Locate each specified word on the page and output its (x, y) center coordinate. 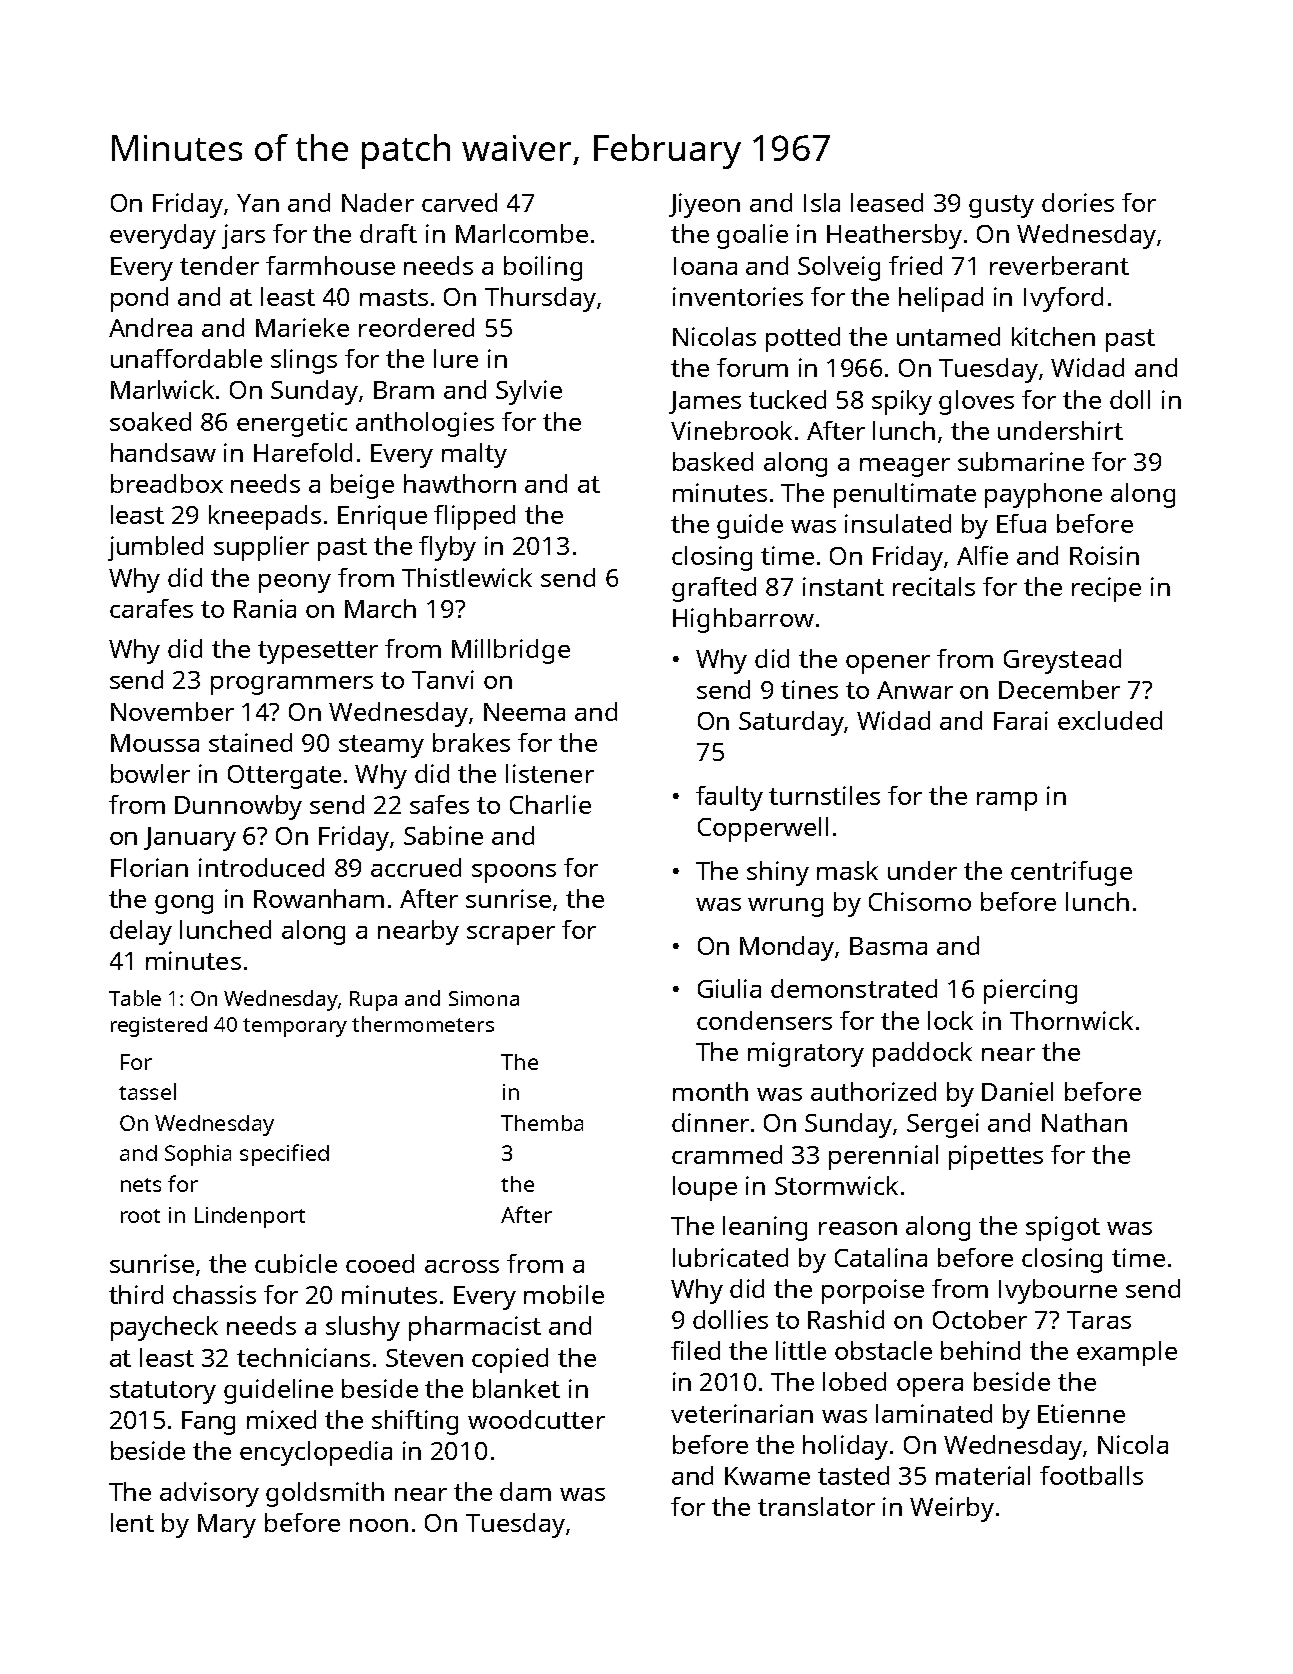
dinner (710, 1122)
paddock (922, 1054)
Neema (524, 712)
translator (816, 1506)
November (172, 711)
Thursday (540, 299)
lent (132, 1522)
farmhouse (330, 265)
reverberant (1059, 265)
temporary (295, 1027)
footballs (1091, 1475)
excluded (1110, 720)
